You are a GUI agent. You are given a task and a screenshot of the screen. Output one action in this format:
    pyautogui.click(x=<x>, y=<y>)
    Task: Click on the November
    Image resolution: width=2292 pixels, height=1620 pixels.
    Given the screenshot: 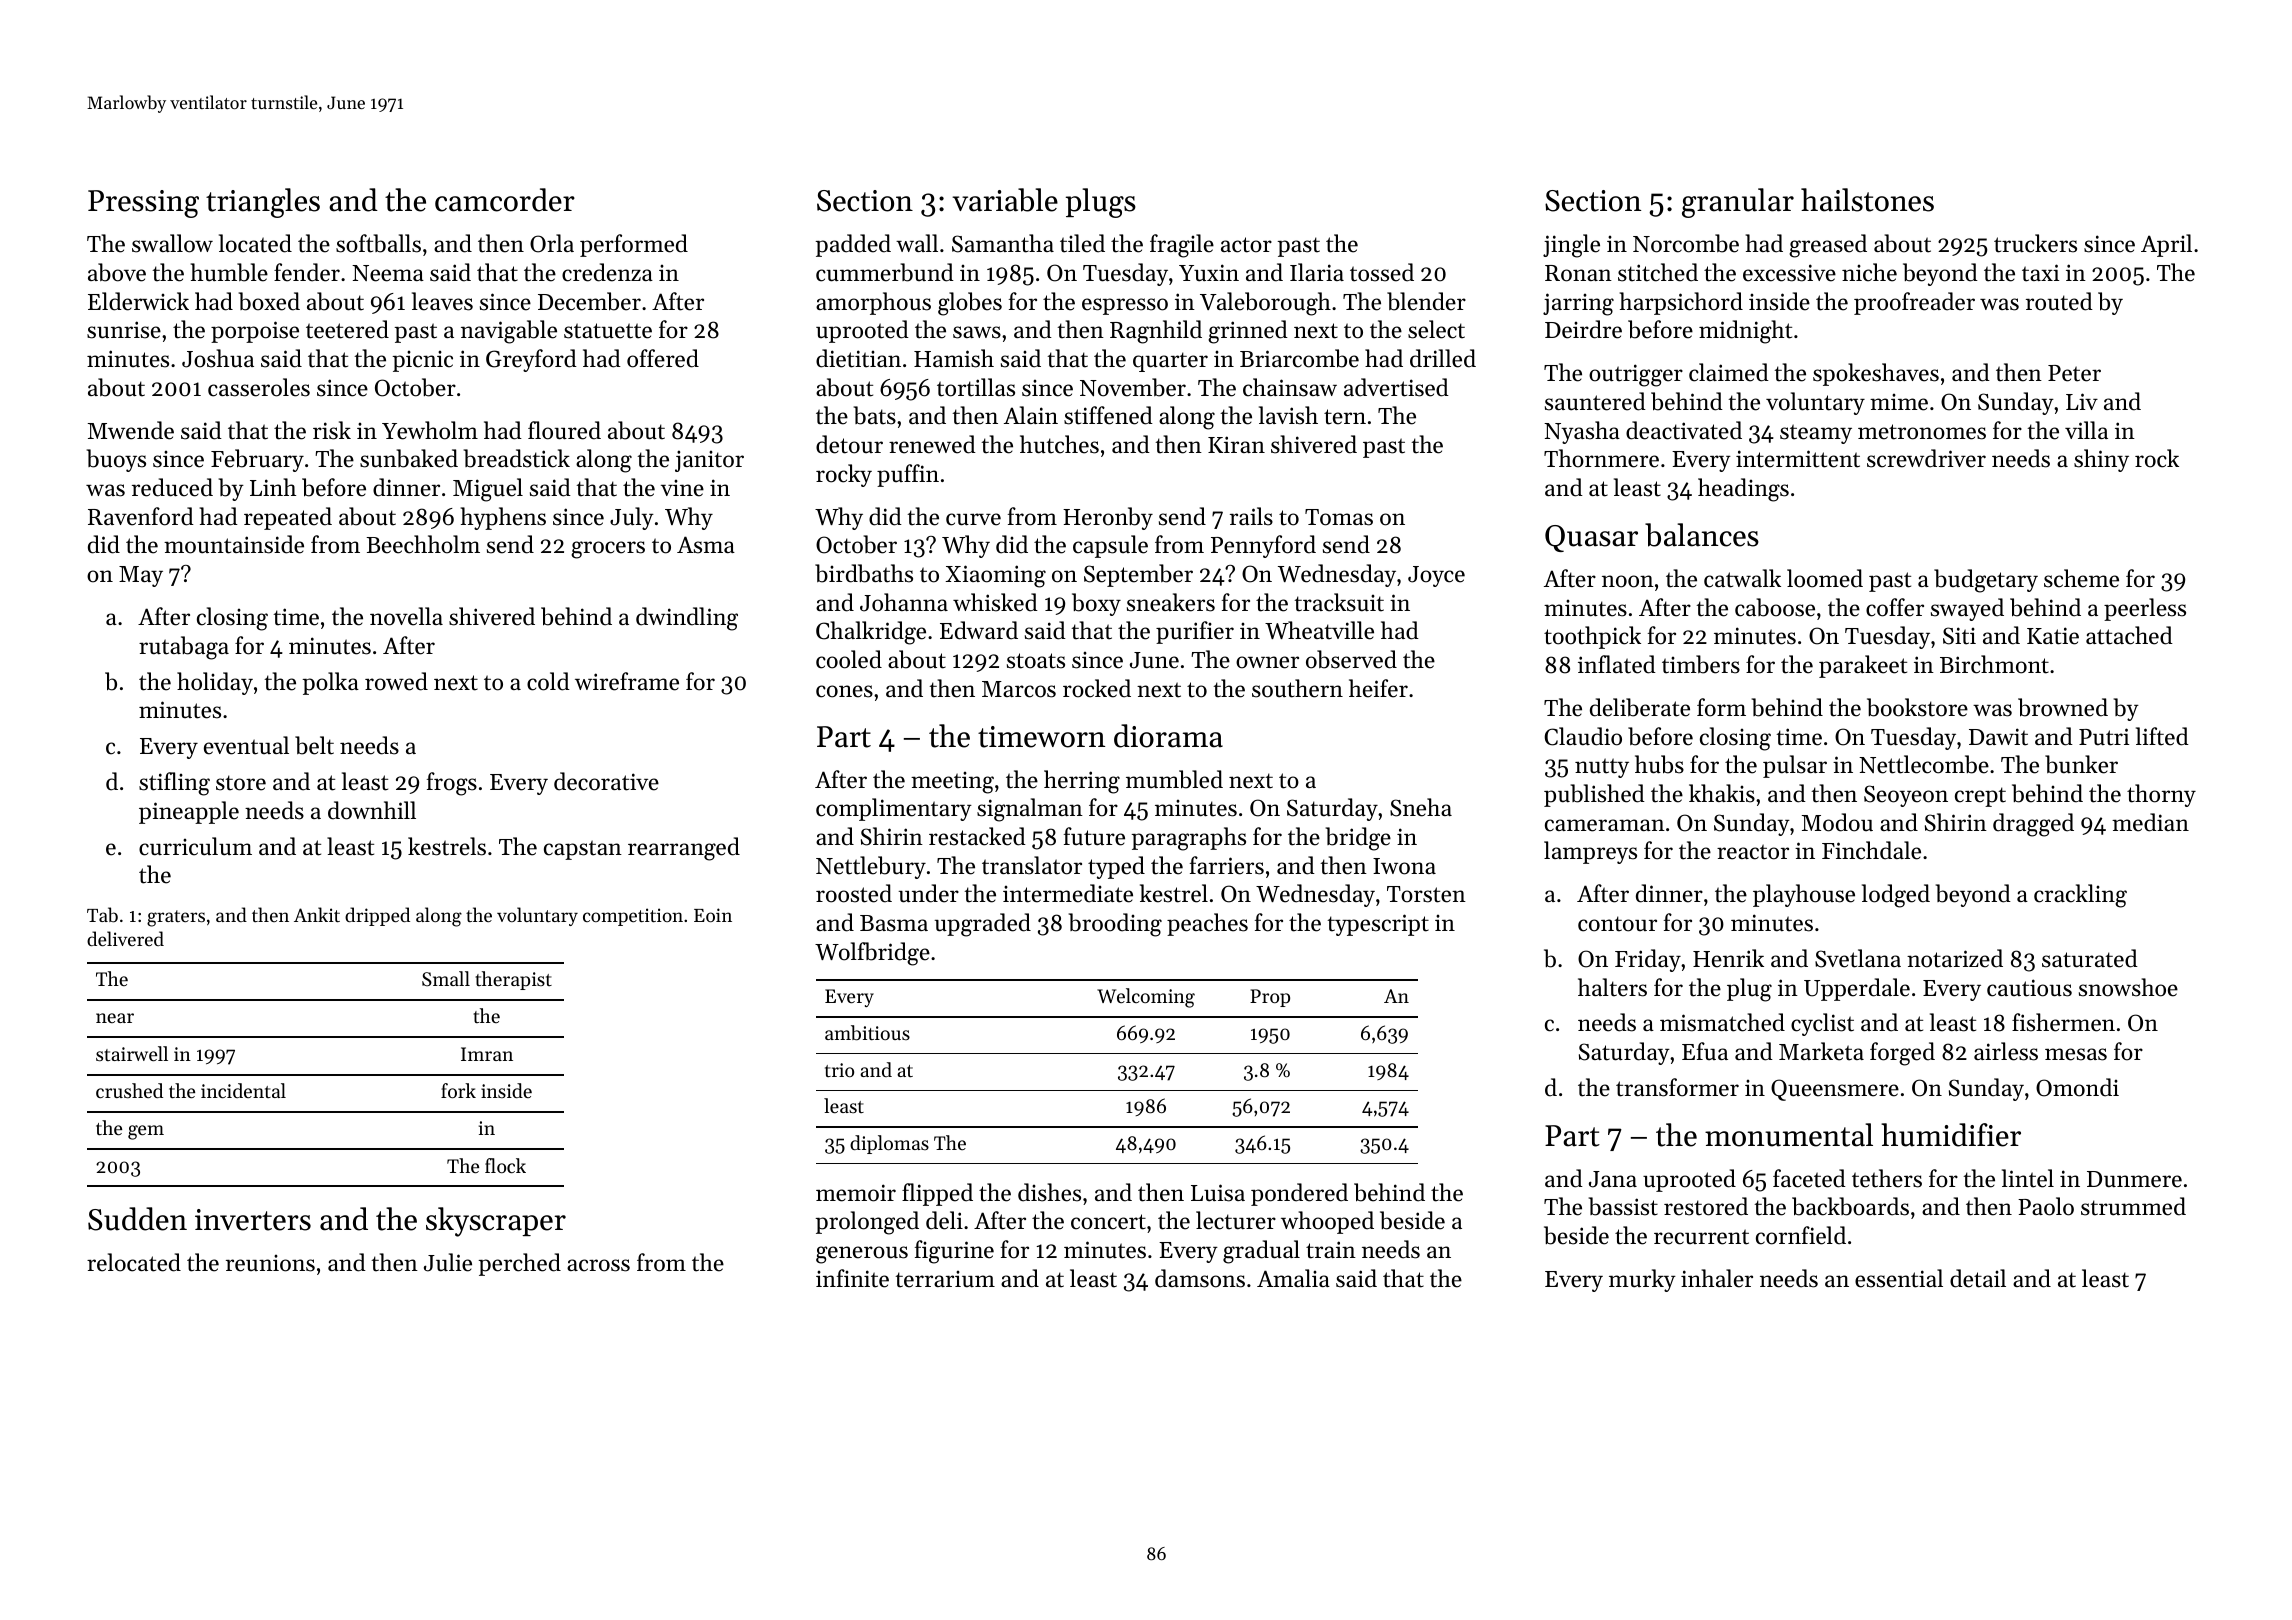 What is the action you would take?
    pyautogui.click(x=1133, y=387)
